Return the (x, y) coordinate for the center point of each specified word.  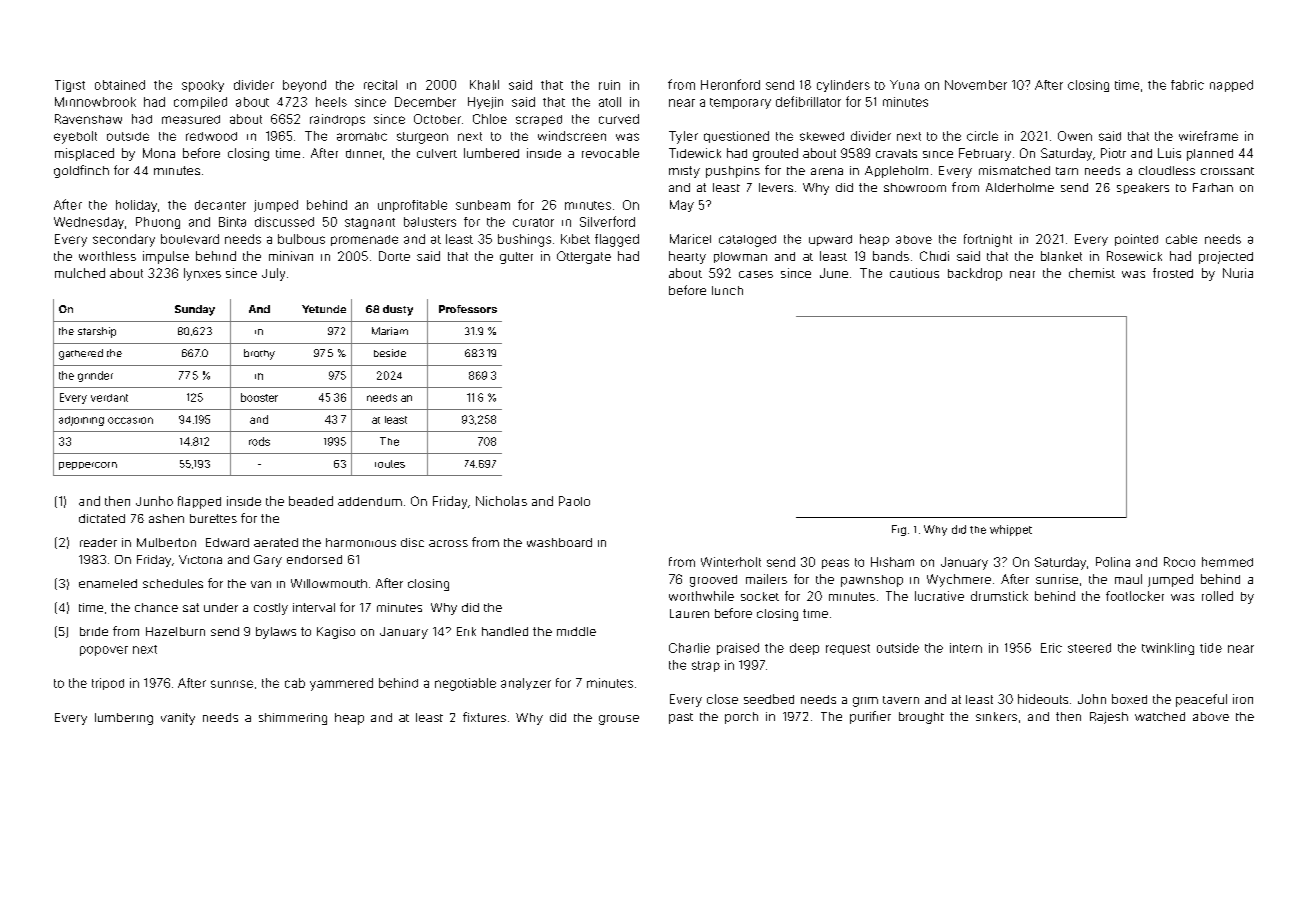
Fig (899, 530)
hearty (687, 257)
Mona (159, 153)
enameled (108, 583)
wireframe (1208, 136)
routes (390, 464)
